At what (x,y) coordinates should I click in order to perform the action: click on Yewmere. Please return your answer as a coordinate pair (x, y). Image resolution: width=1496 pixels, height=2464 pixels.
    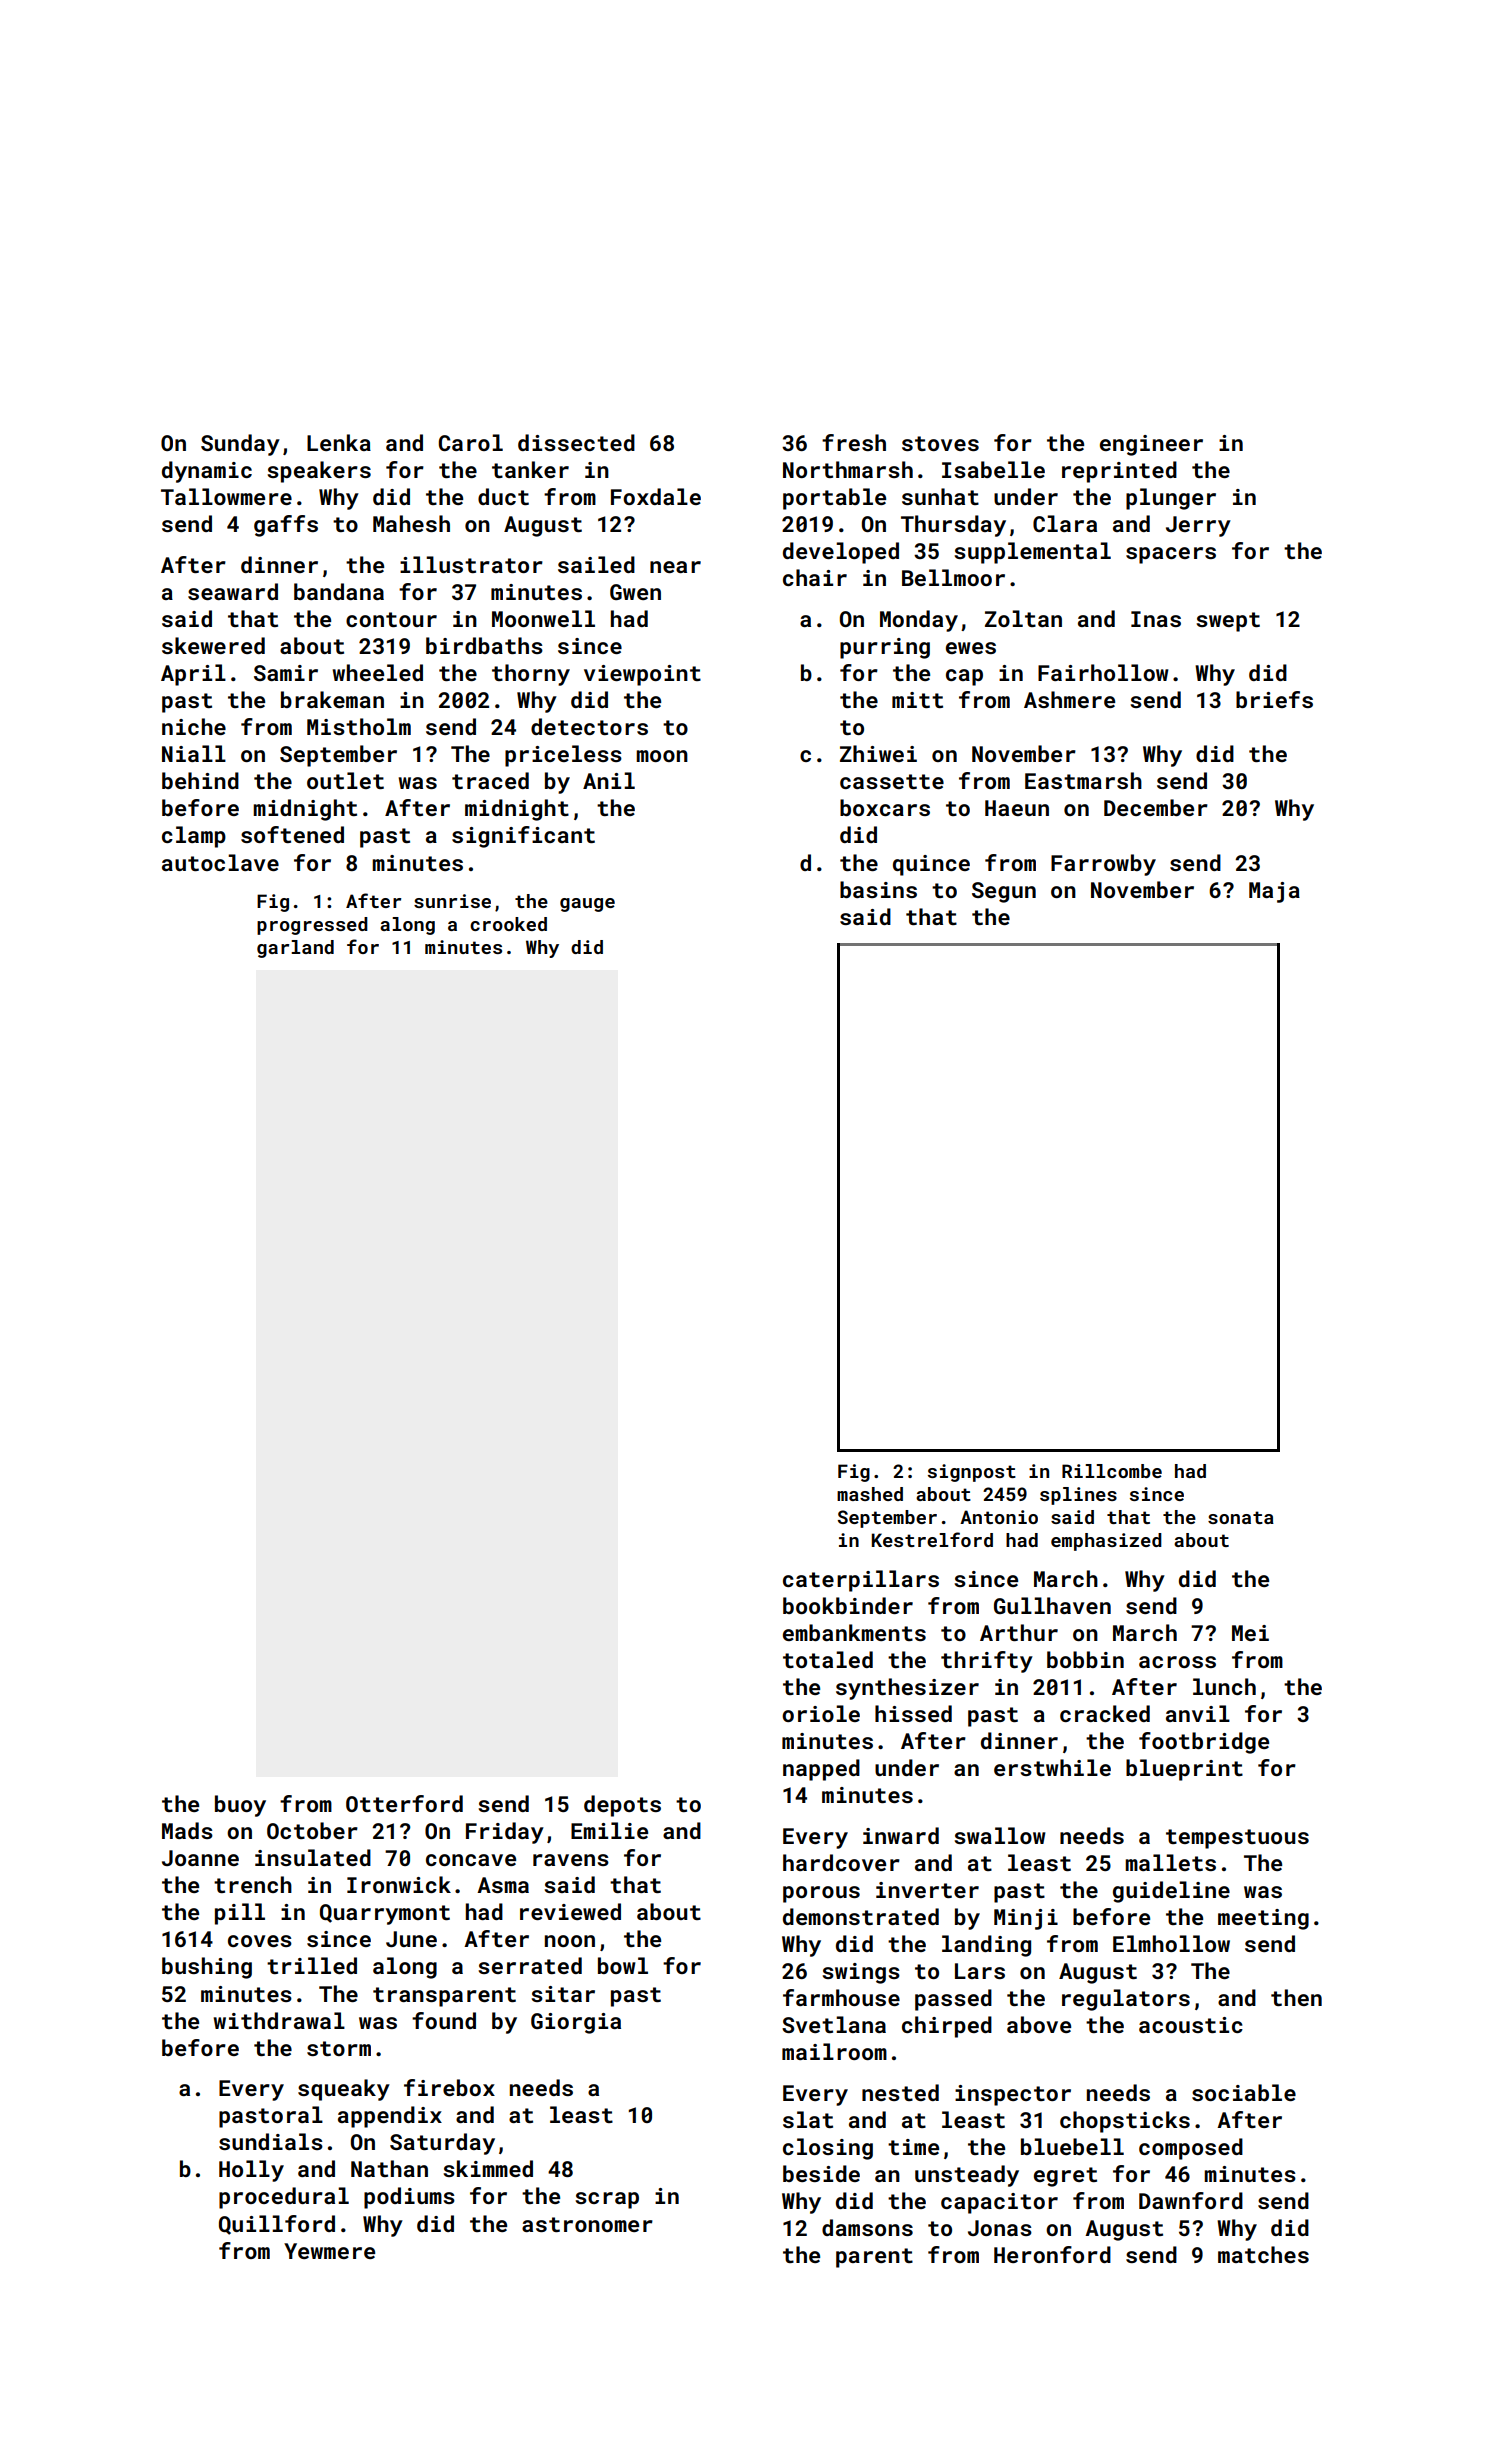
    Looking at the image, I should click on (329, 2251).
